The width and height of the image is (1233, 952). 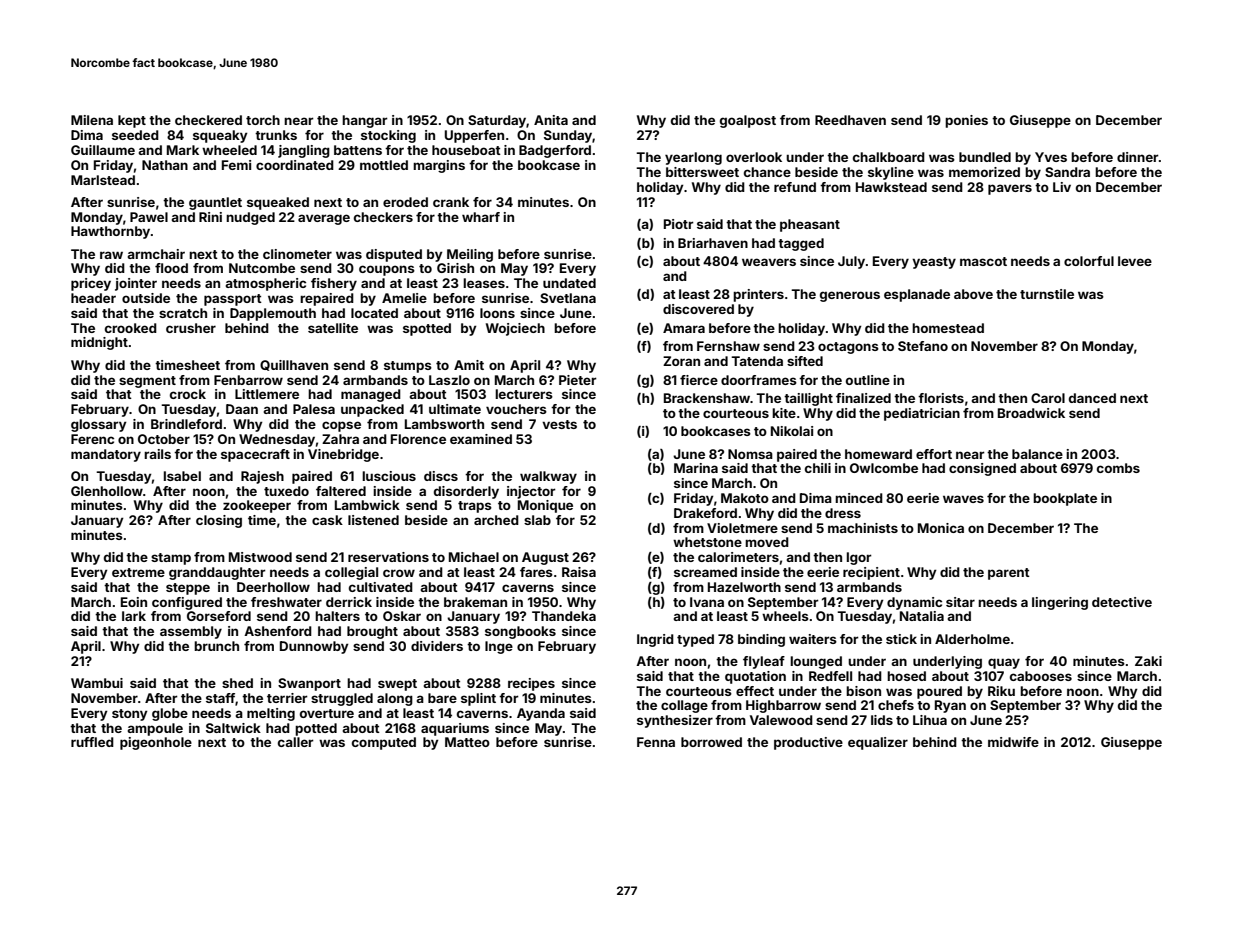 I want to click on fierce, so click(x=699, y=380).
